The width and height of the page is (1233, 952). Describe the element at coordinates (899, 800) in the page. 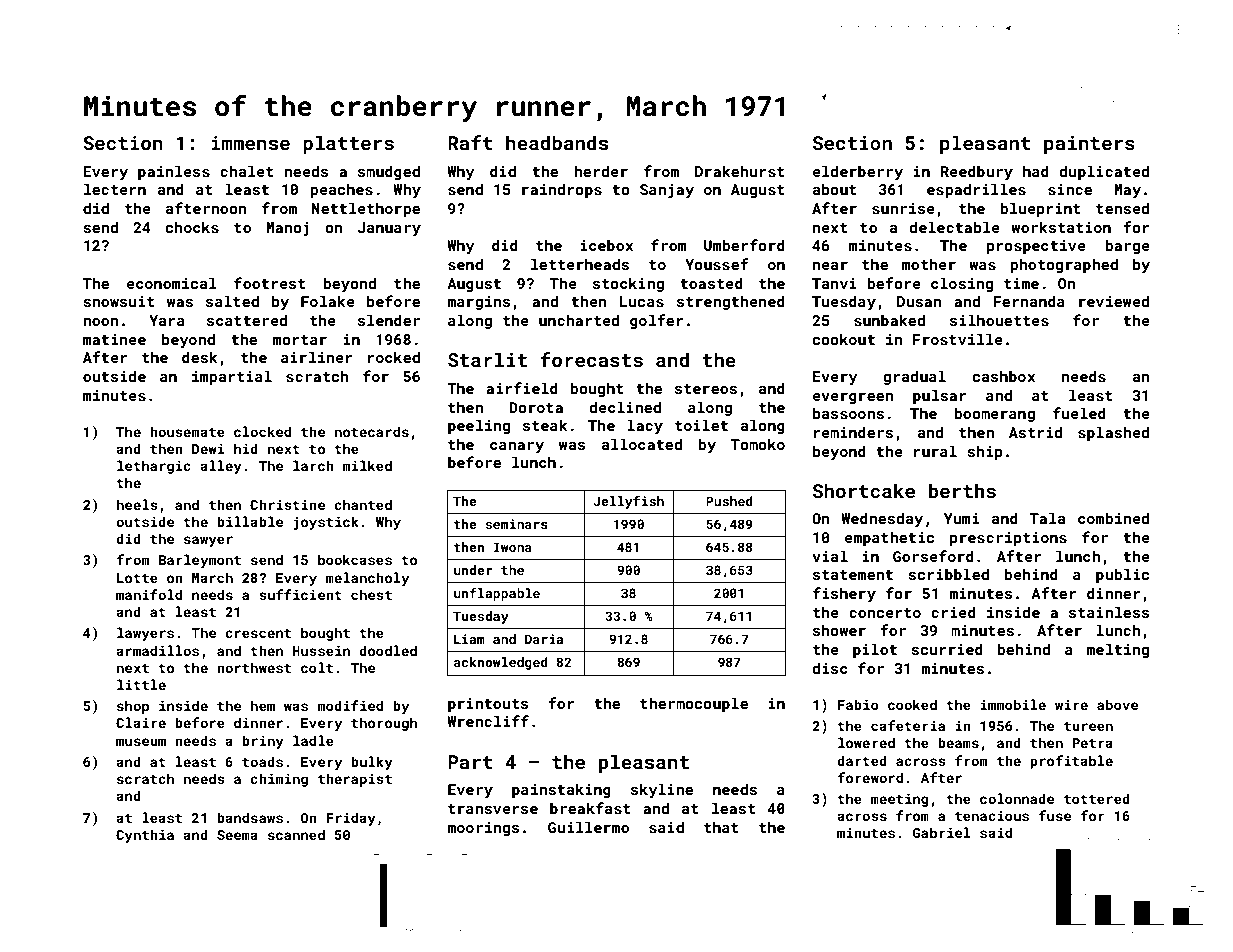

I see `meeting` at that location.
